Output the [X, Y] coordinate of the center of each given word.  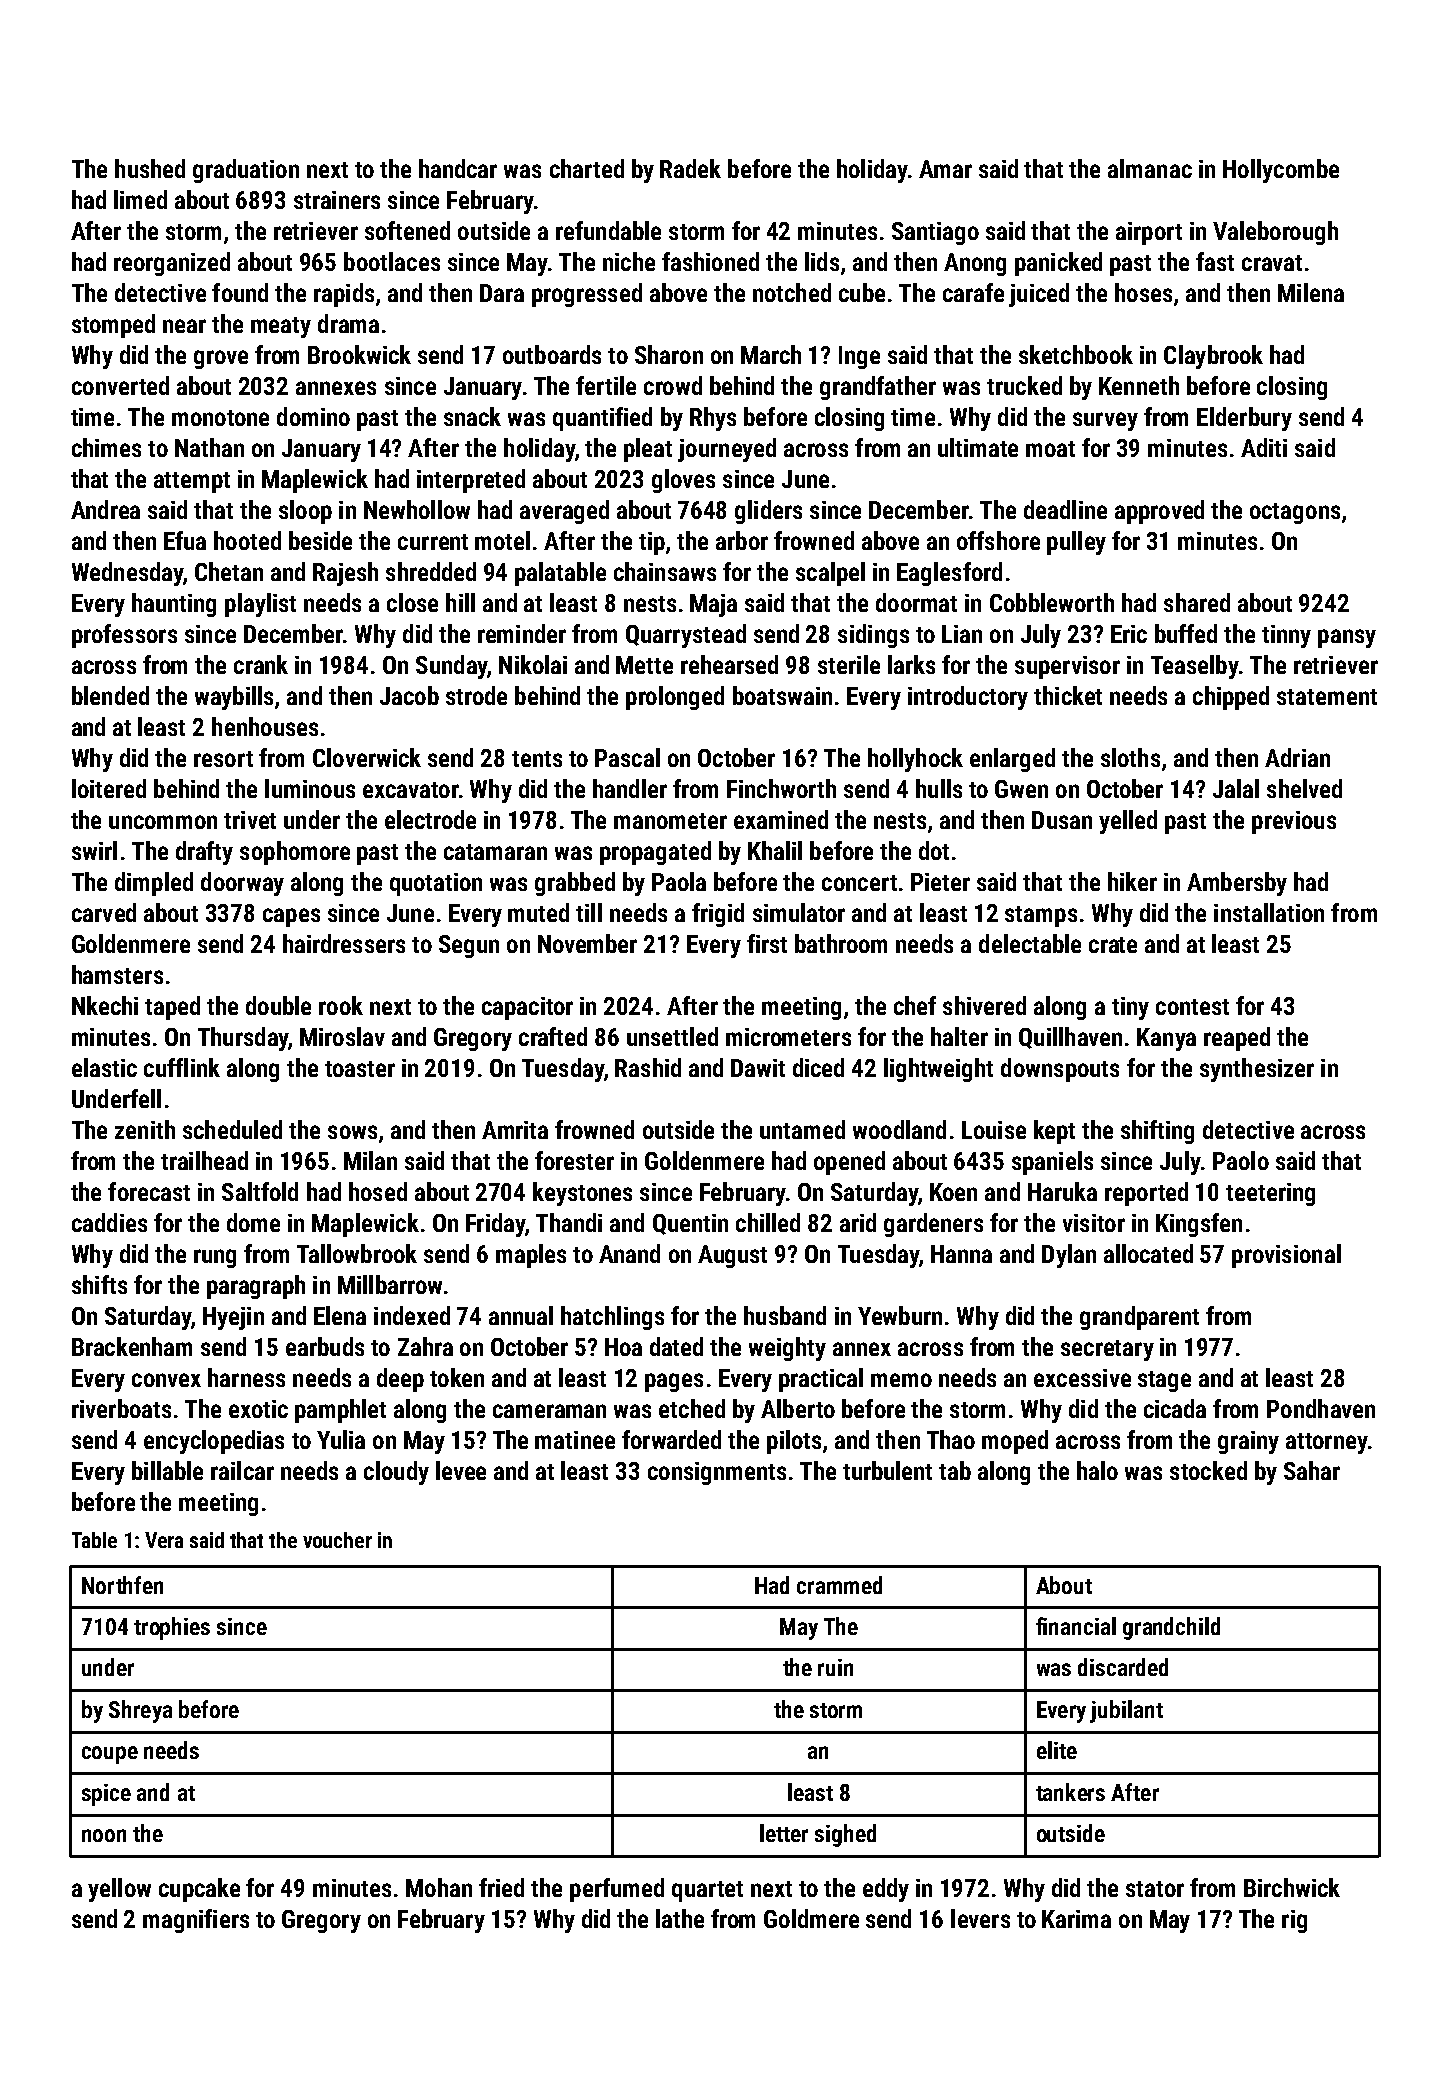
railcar [242, 1470]
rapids [344, 295]
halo [1097, 1470]
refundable [608, 230]
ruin [835, 1667]
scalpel [830, 574]
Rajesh [345, 574]
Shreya [140, 1711]
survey [1105, 421]
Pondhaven [1321, 1408]
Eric [1129, 634]
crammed [839, 1585]
